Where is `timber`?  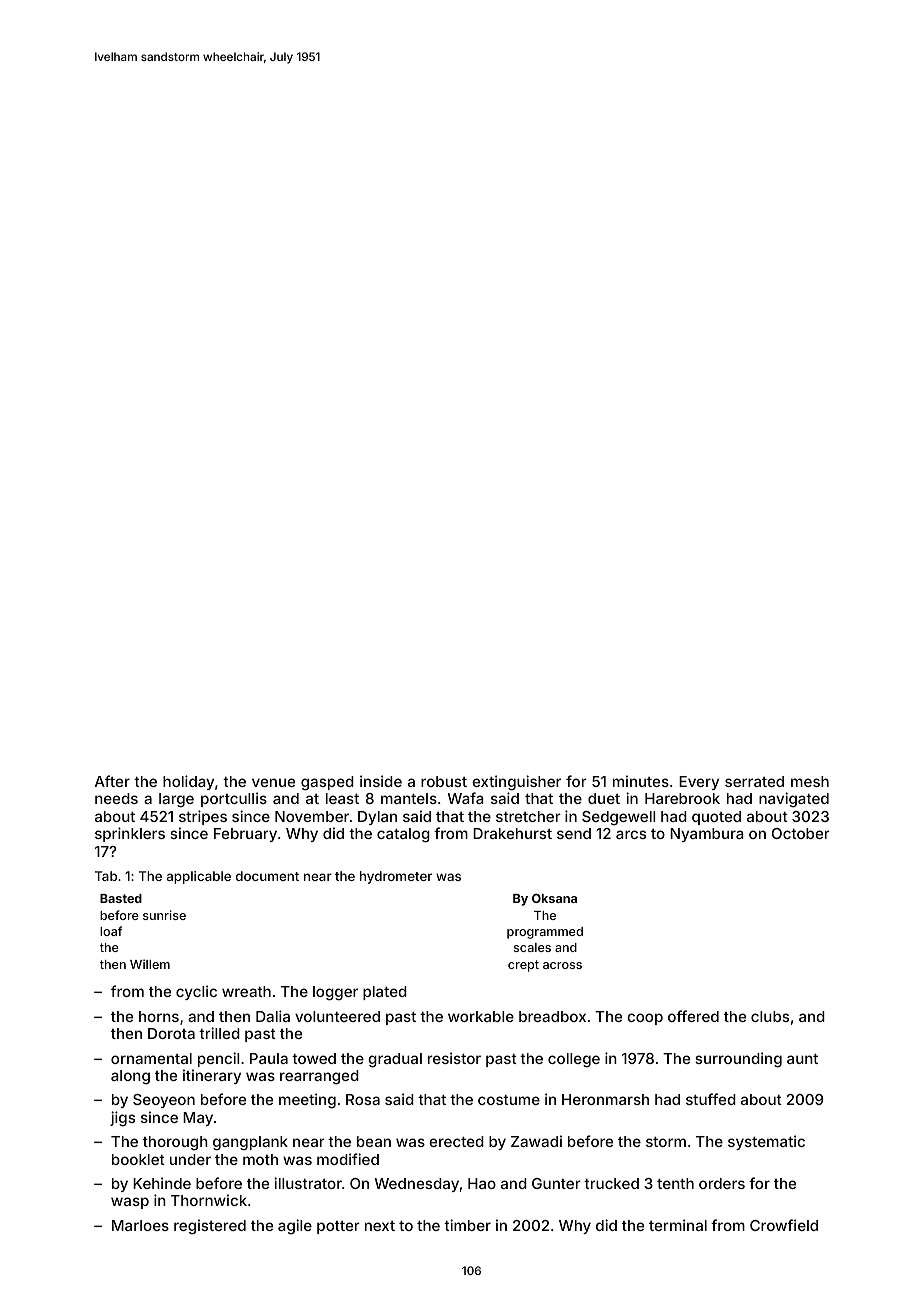 timber is located at coordinates (467, 1225).
